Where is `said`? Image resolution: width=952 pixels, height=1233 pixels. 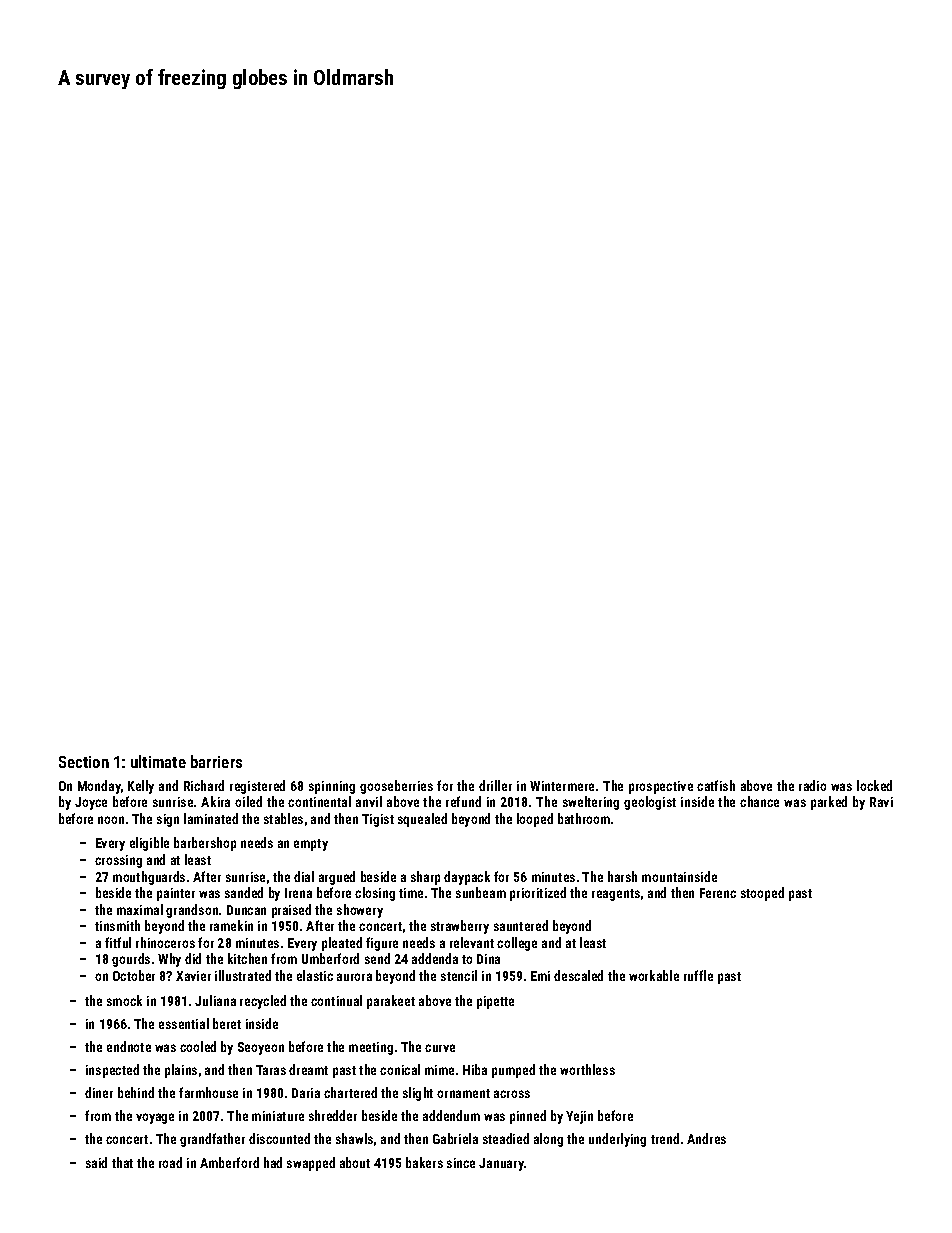
said is located at coordinates (96, 1162).
